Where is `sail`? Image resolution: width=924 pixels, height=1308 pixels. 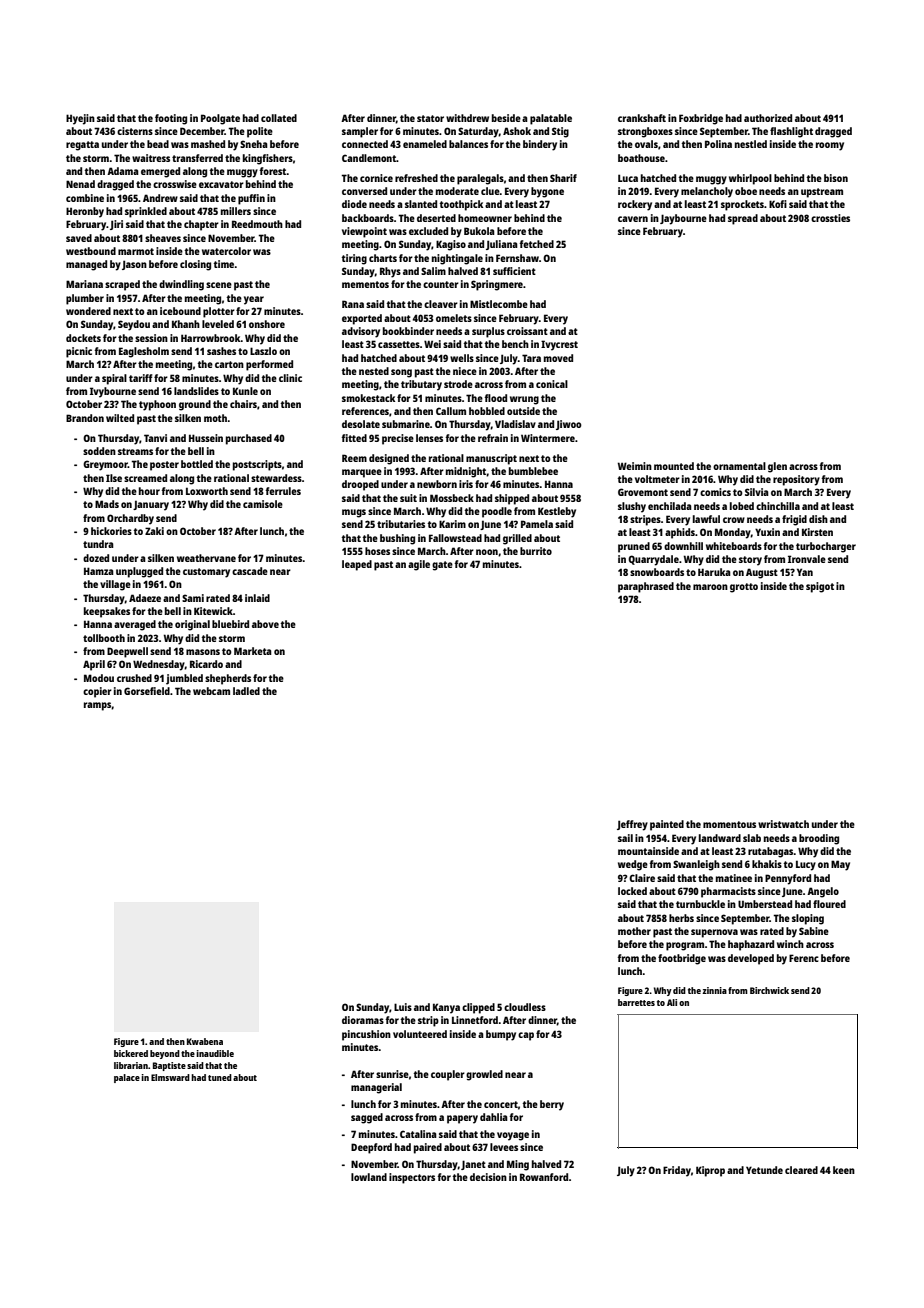 sail is located at coordinates (625, 838).
